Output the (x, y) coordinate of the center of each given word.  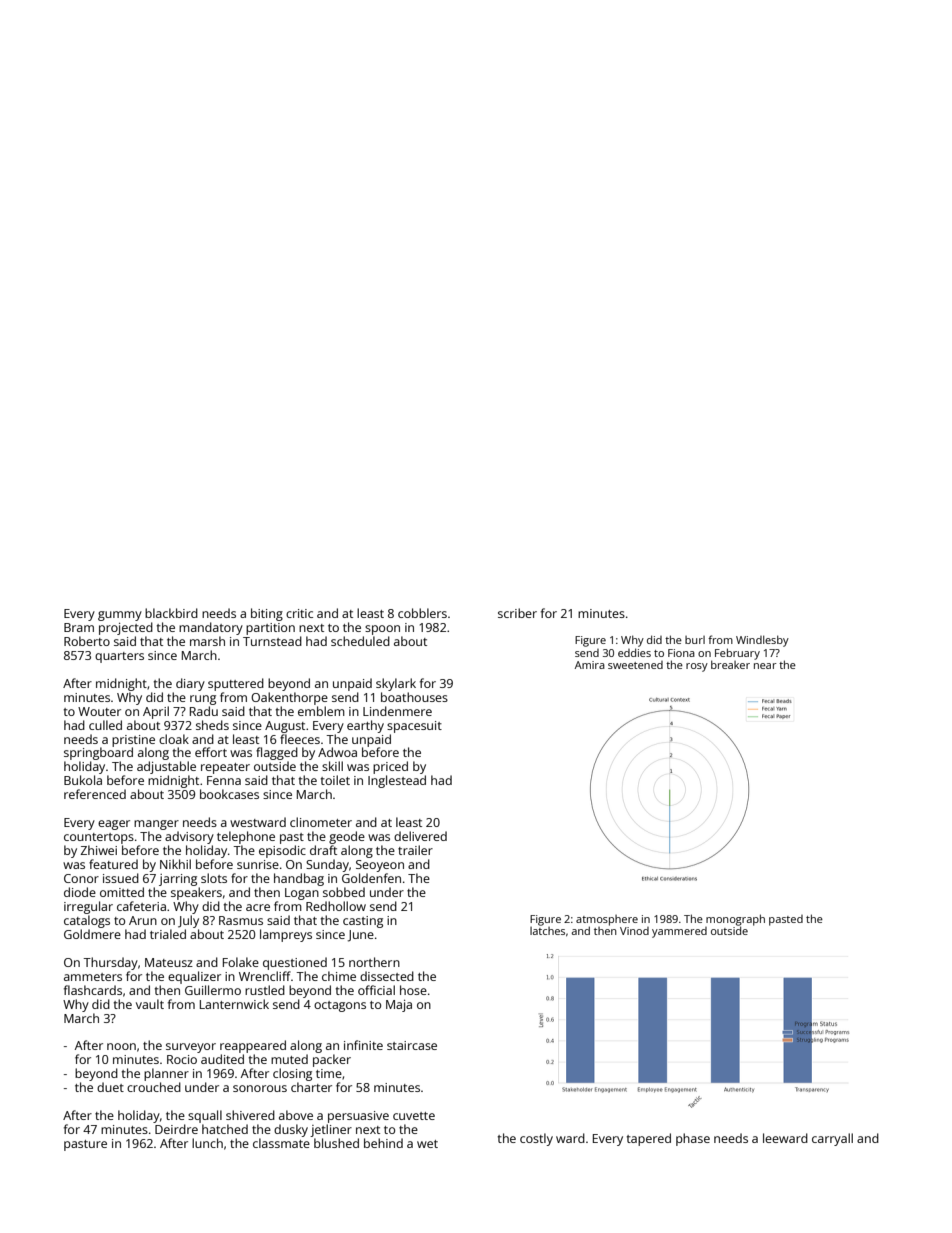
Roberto (87, 641)
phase (693, 1139)
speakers (196, 893)
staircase (412, 1045)
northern (374, 962)
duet (110, 1087)
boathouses (414, 697)
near (765, 666)
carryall (832, 1139)
